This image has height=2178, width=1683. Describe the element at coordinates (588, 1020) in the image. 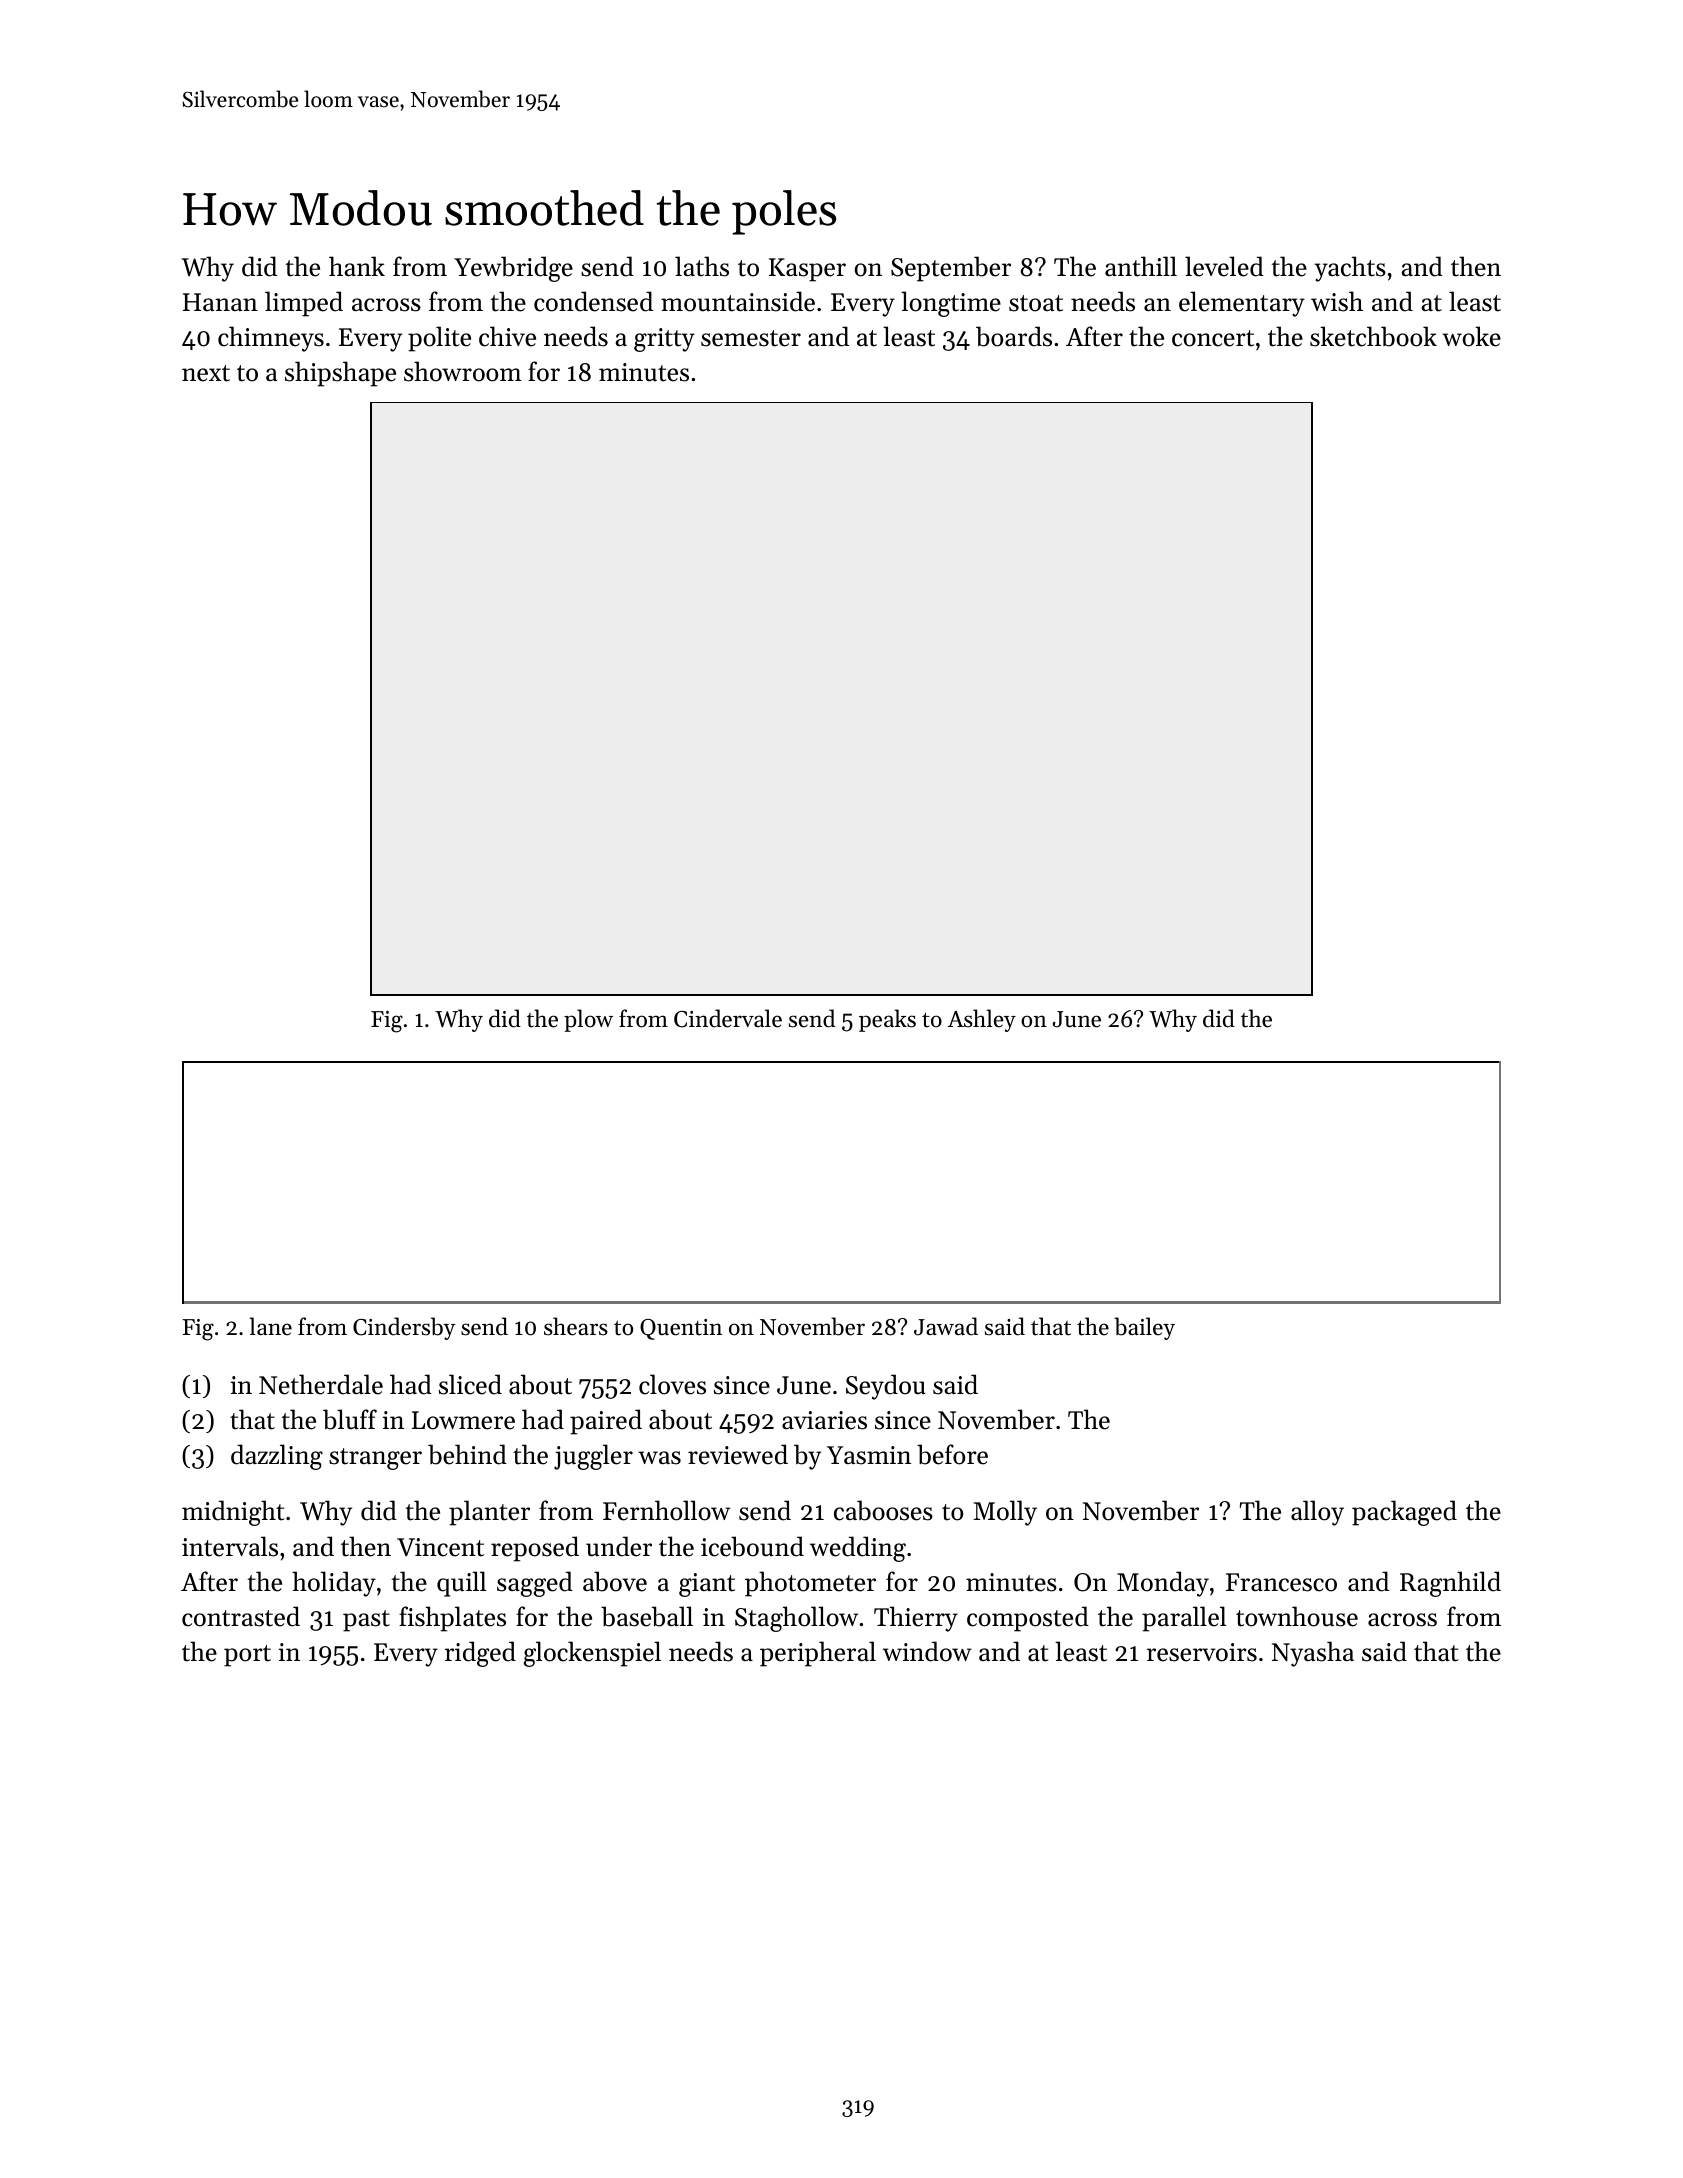

I see `plow` at that location.
